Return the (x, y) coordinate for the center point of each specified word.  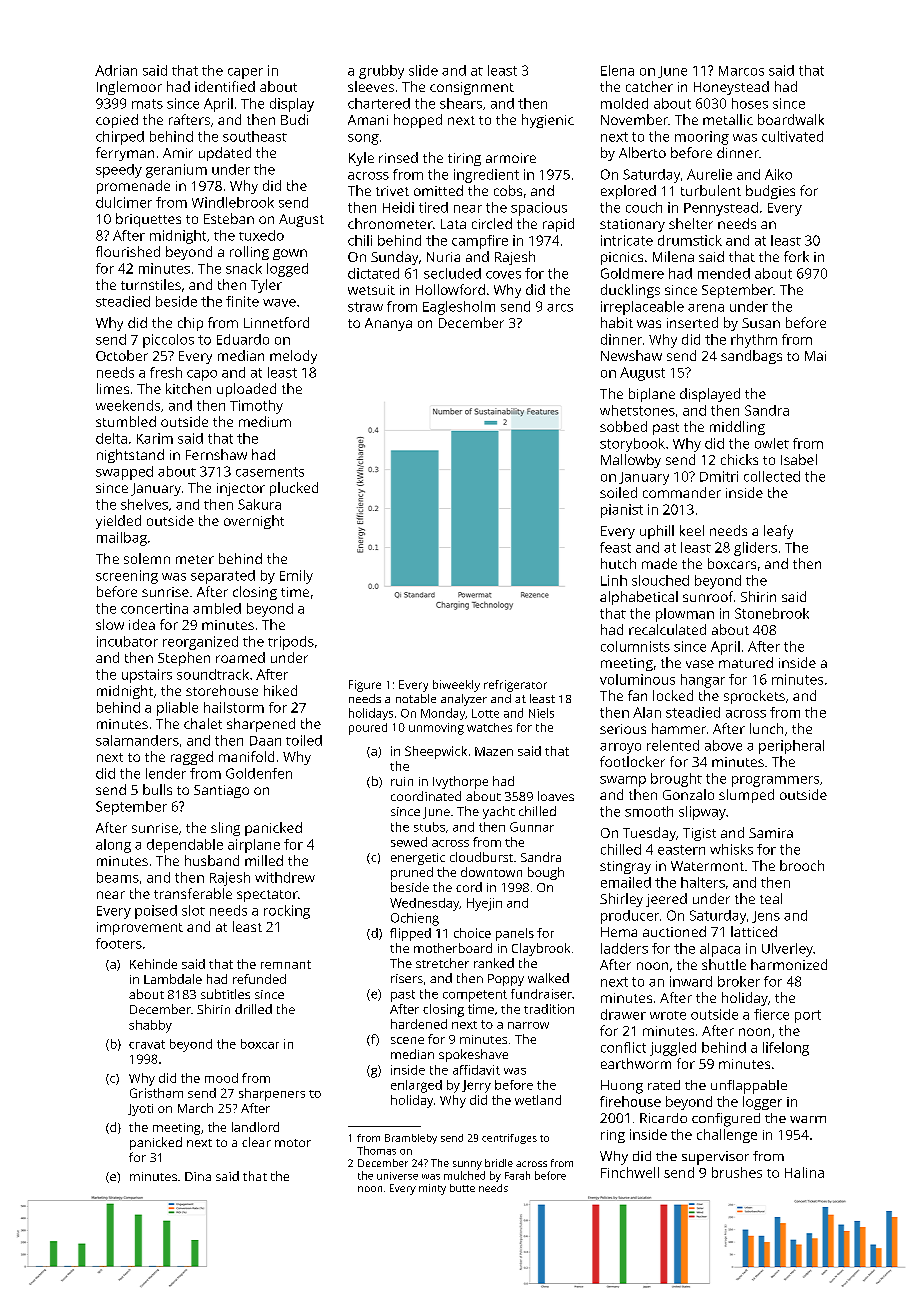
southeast (255, 136)
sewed (409, 842)
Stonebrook (772, 613)
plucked (294, 489)
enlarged (416, 1086)
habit (617, 322)
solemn (147, 558)
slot (193, 910)
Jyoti (140, 1110)
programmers (775, 781)
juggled (673, 1049)
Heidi (398, 207)
